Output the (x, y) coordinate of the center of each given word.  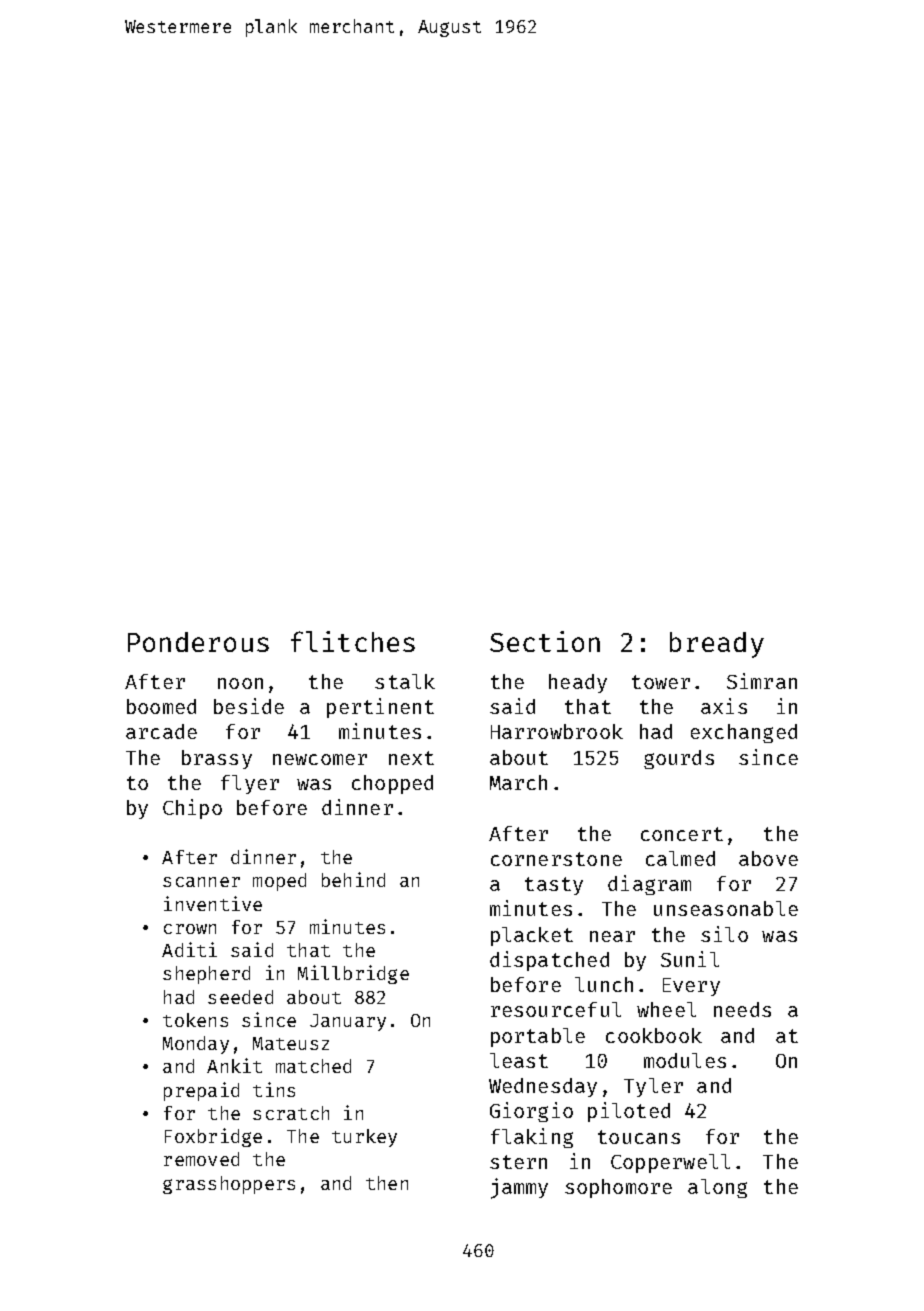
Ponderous (198, 642)
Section (545, 641)
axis (724, 706)
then (387, 1183)
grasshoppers (229, 1185)
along (717, 1188)
